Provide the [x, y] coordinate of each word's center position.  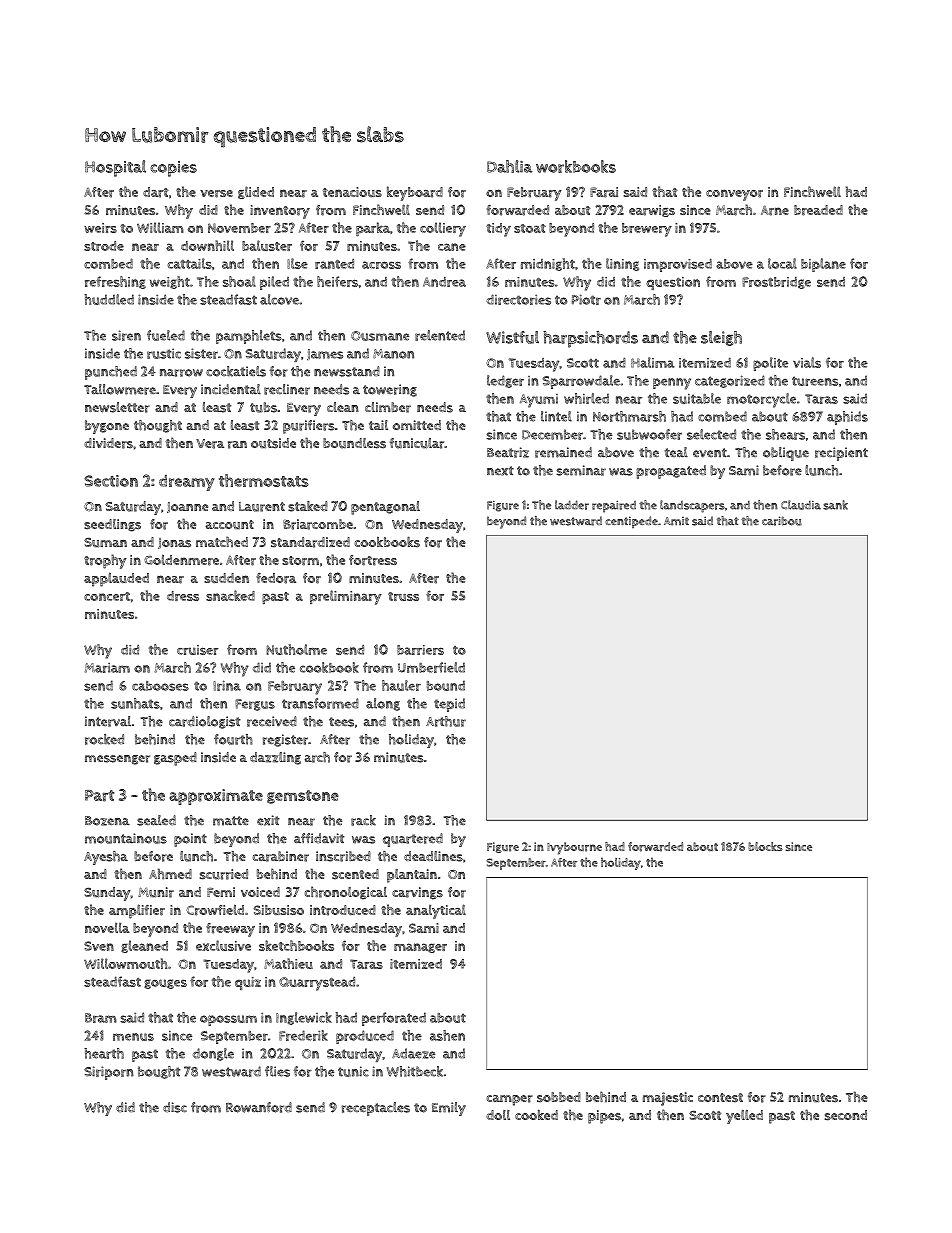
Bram [101, 1018]
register [285, 740]
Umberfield [431, 667]
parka [373, 229]
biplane [823, 265]
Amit [676, 521]
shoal [239, 281]
